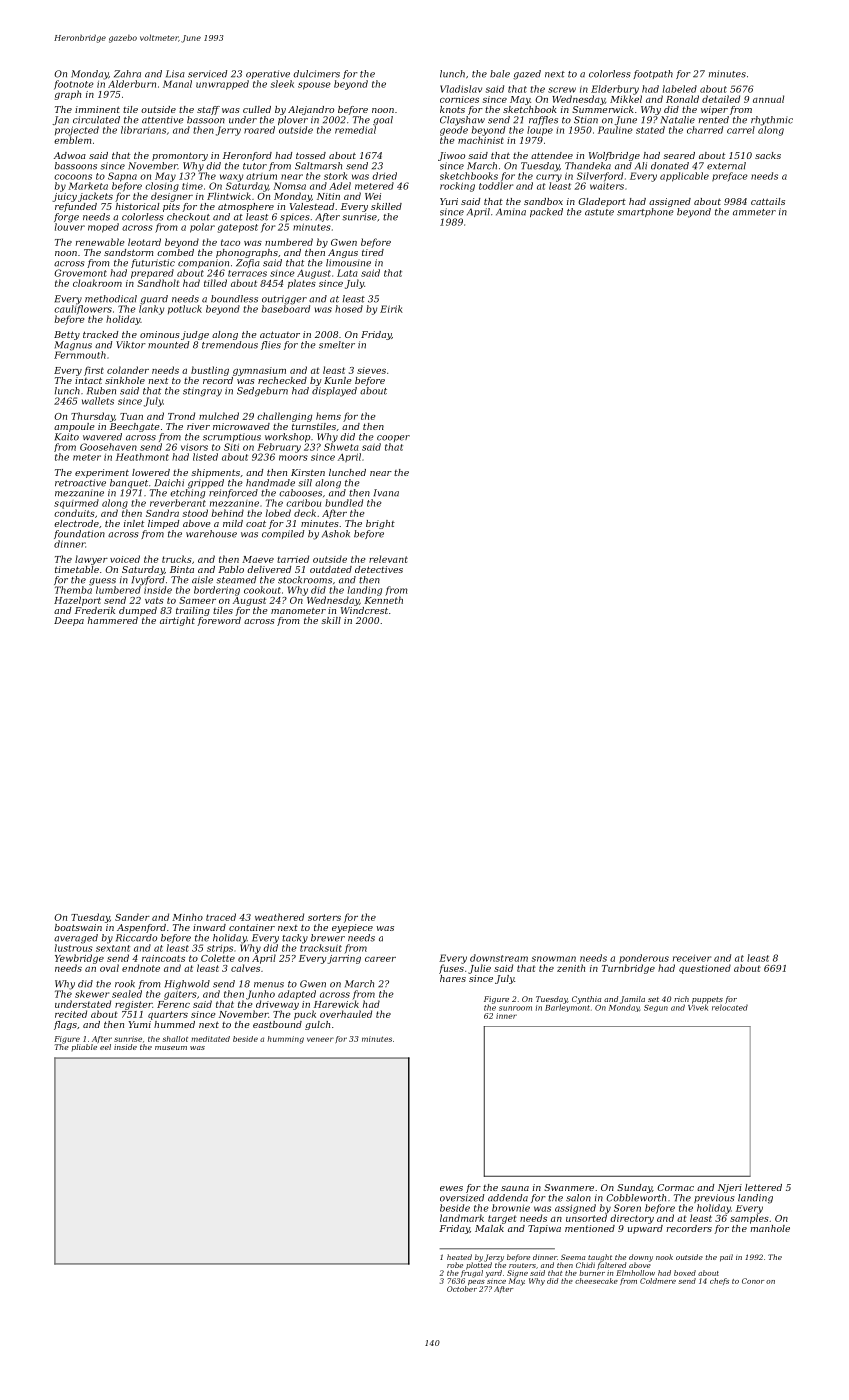 The image size is (849, 1400). I want to click on ewes, so click(451, 1188).
